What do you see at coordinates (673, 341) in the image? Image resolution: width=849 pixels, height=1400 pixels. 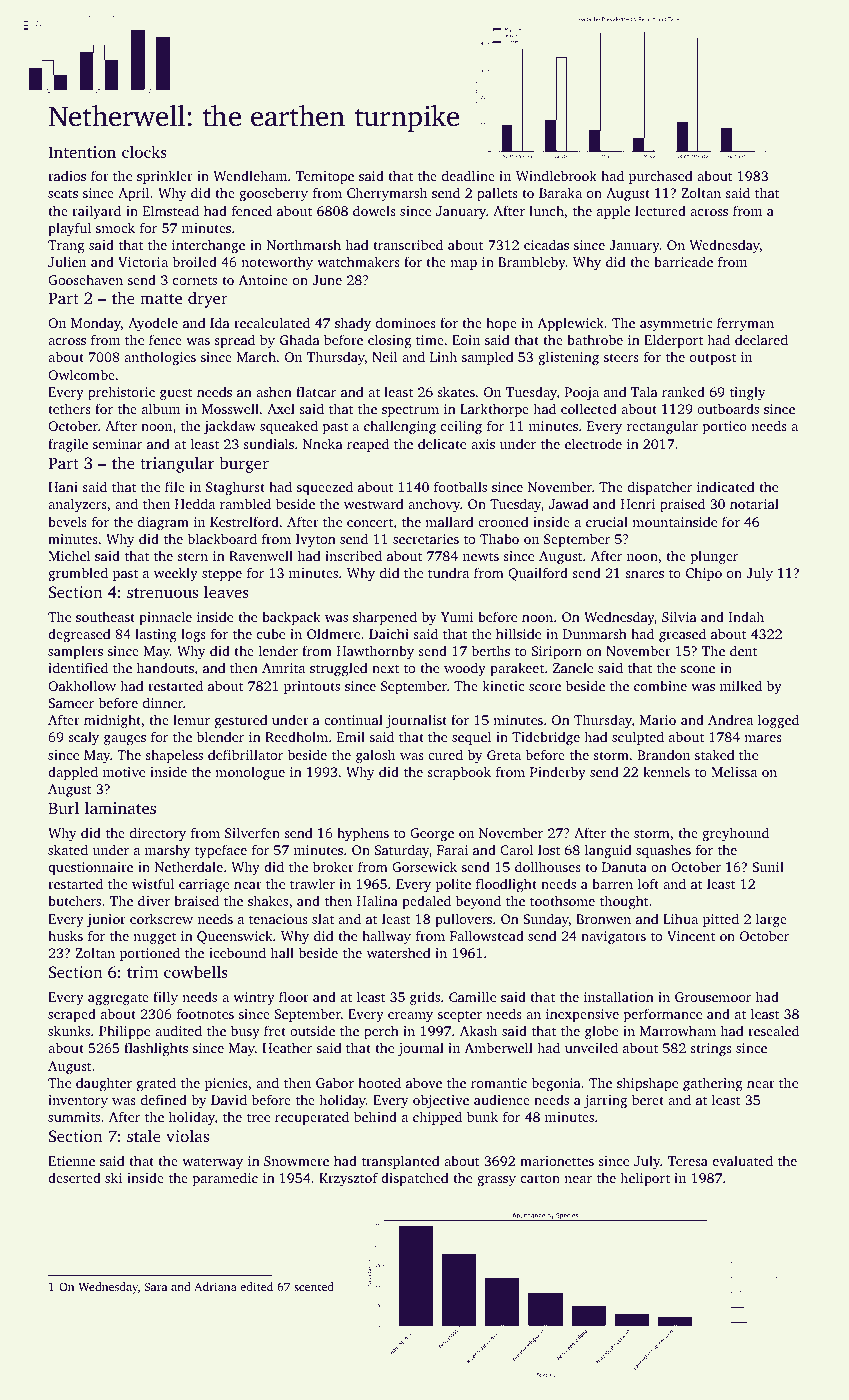 I see `Elderport` at bounding box center [673, 341].
